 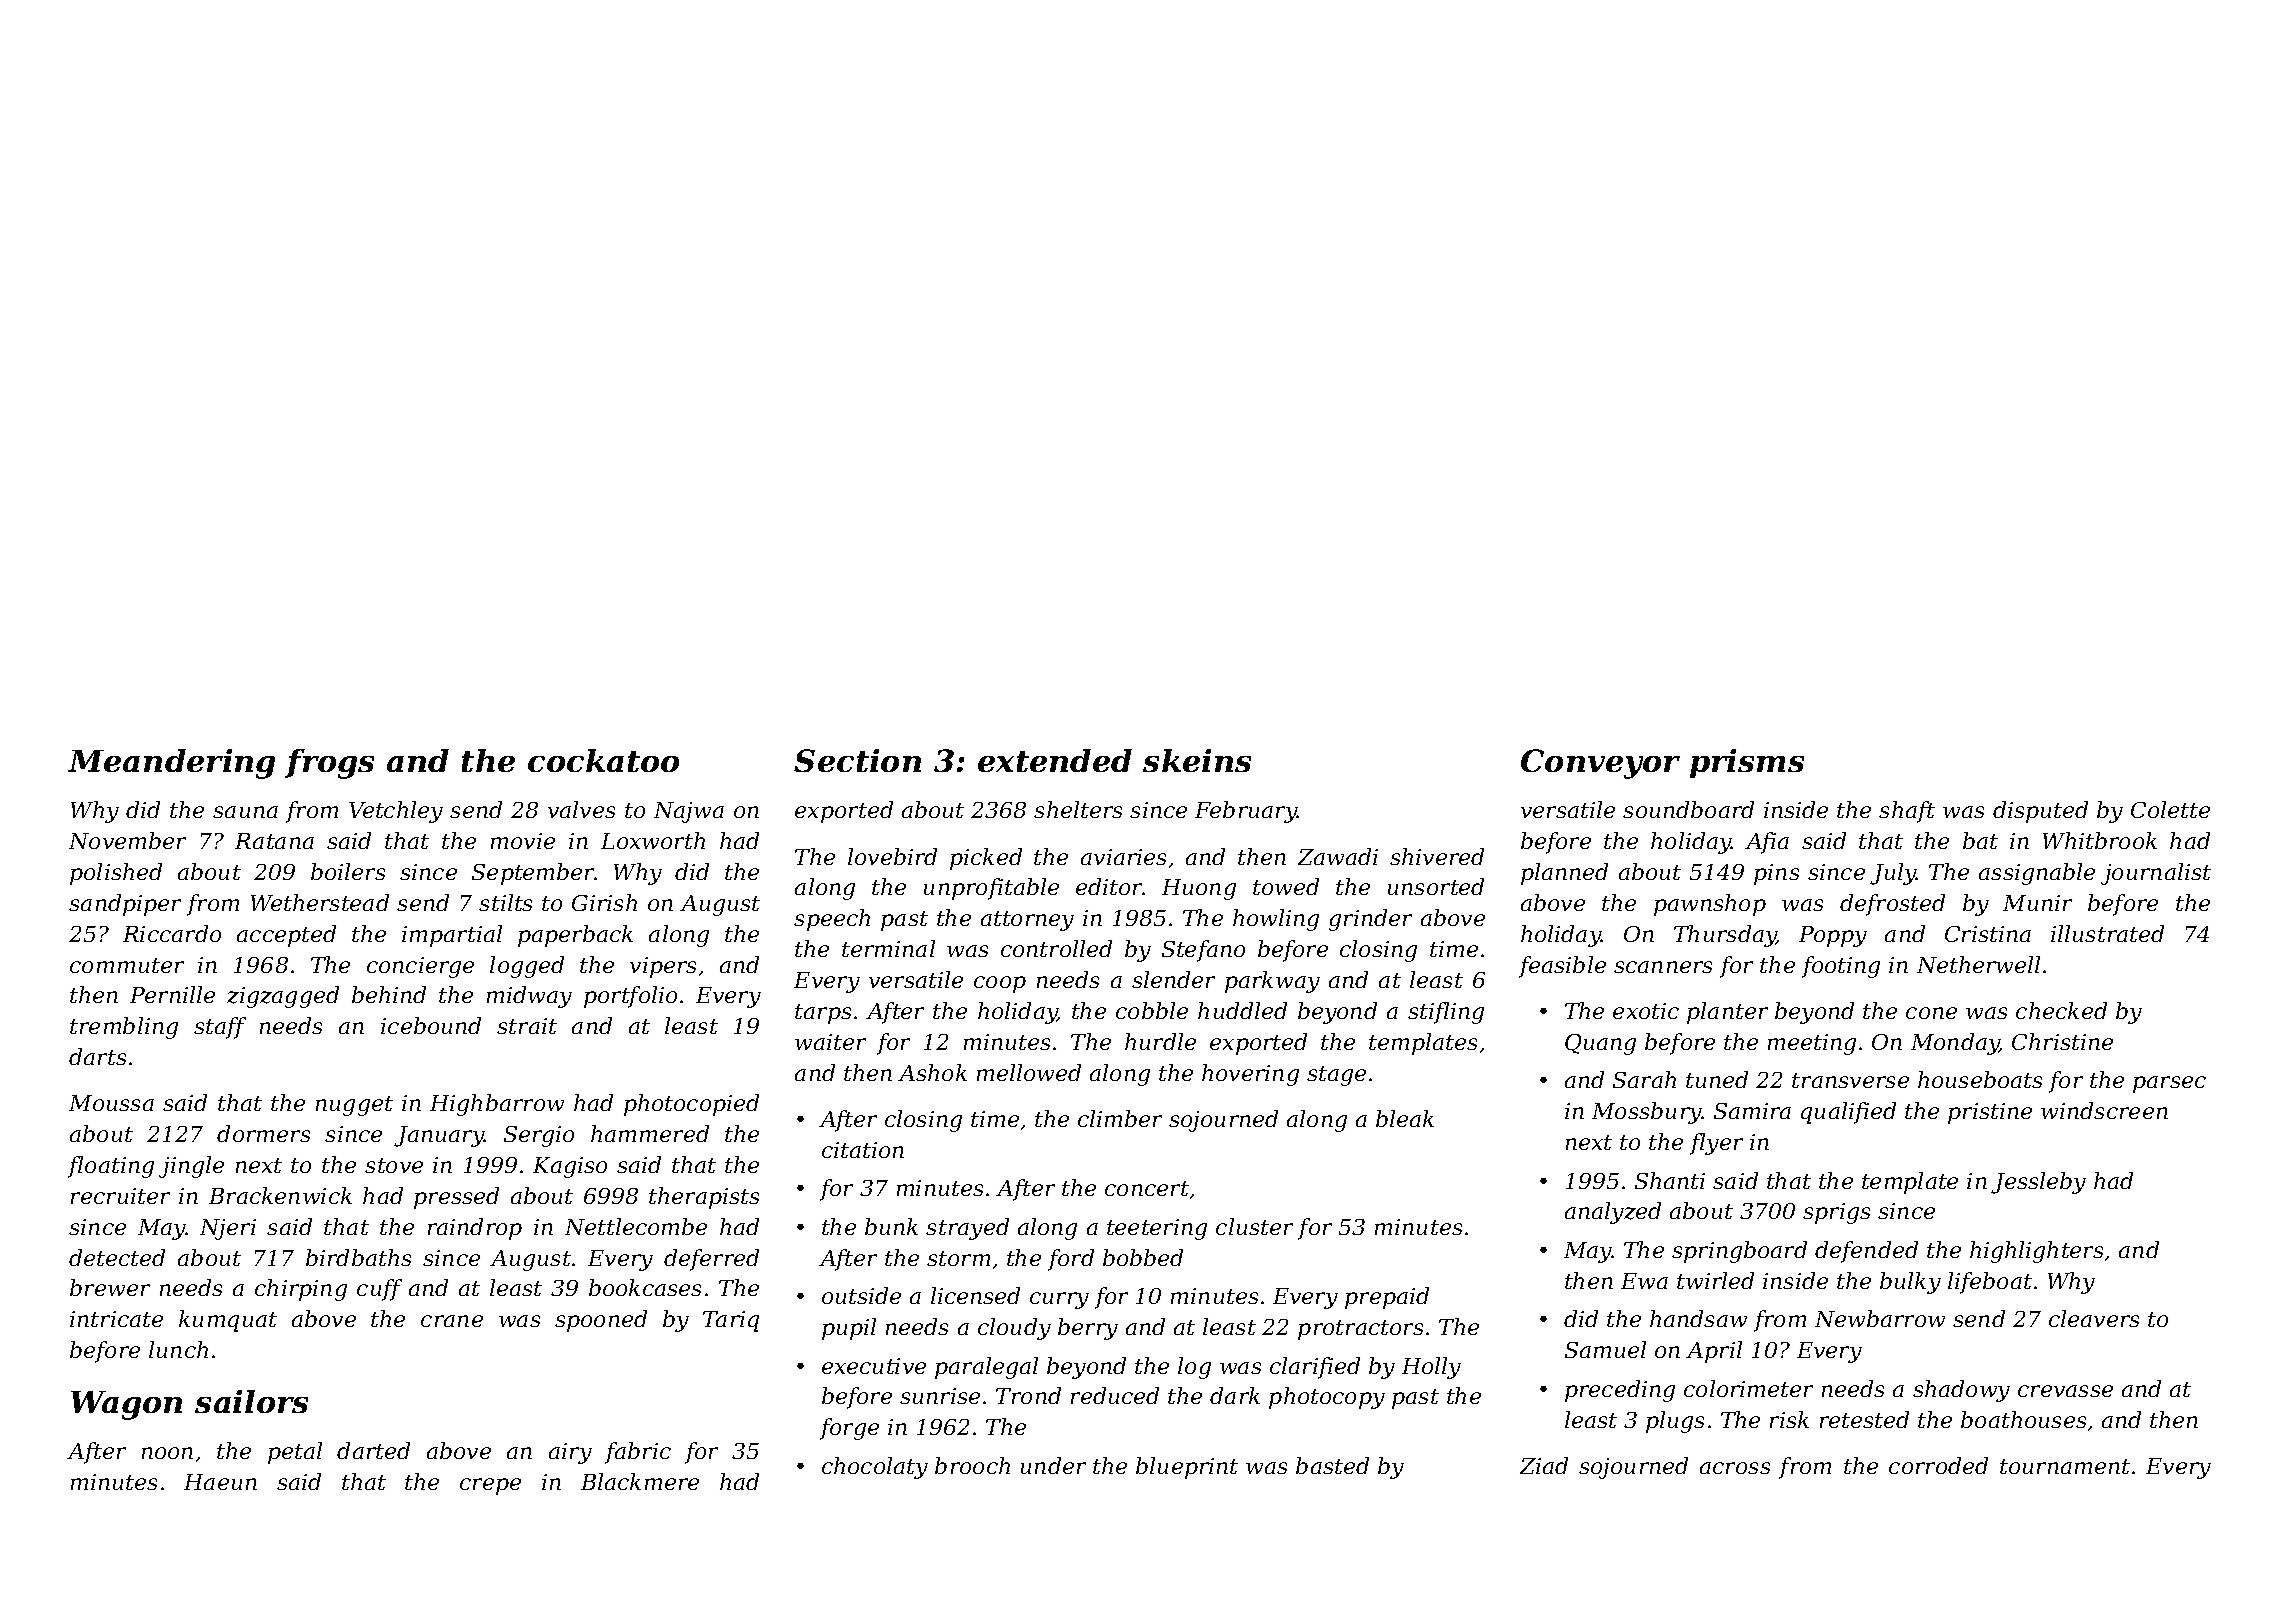 I want to click on tournament, so click(x=2065, y=1466).
